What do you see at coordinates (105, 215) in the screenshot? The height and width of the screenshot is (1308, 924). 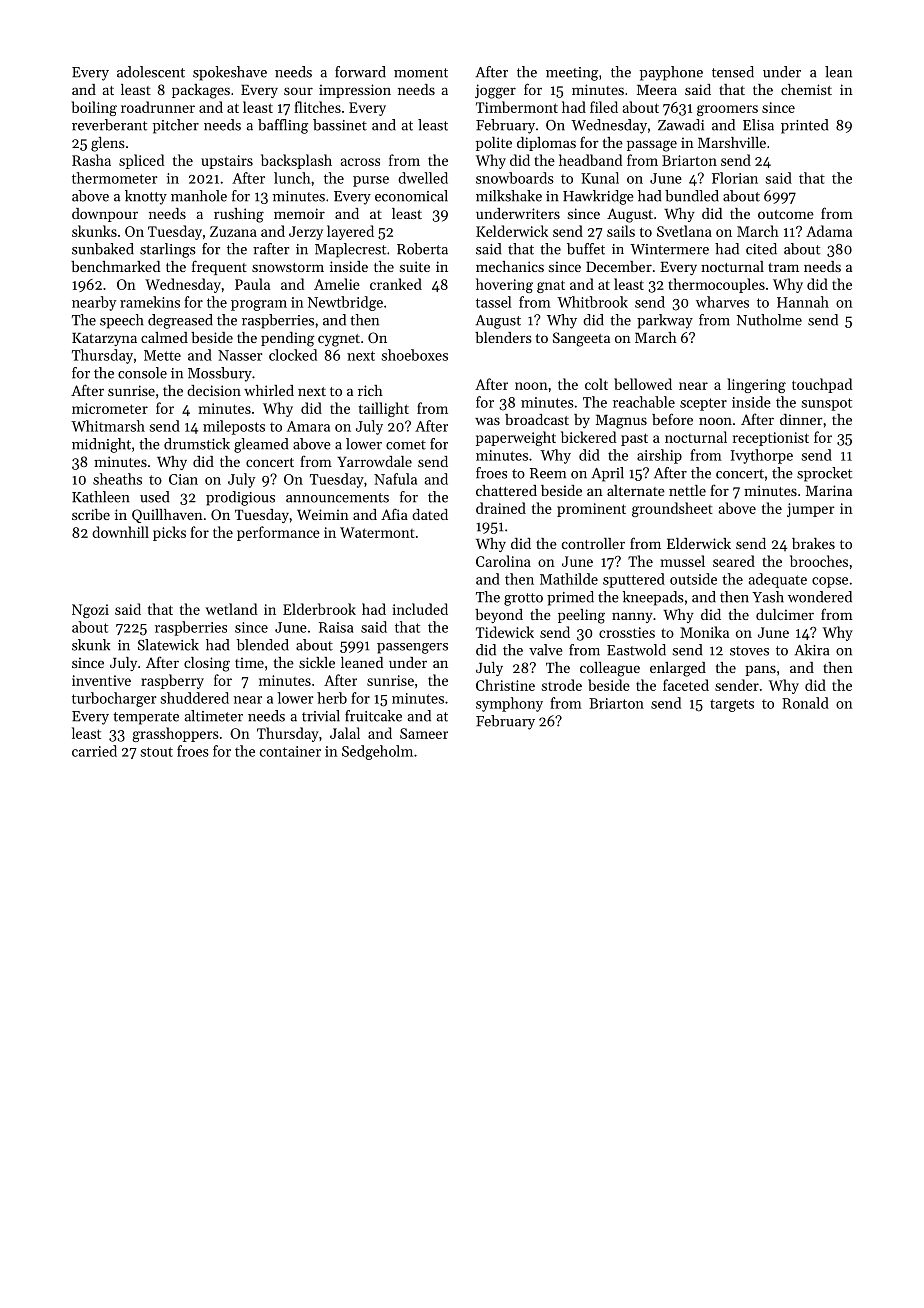 I see `downpour` at bounding box center [105, 215].
